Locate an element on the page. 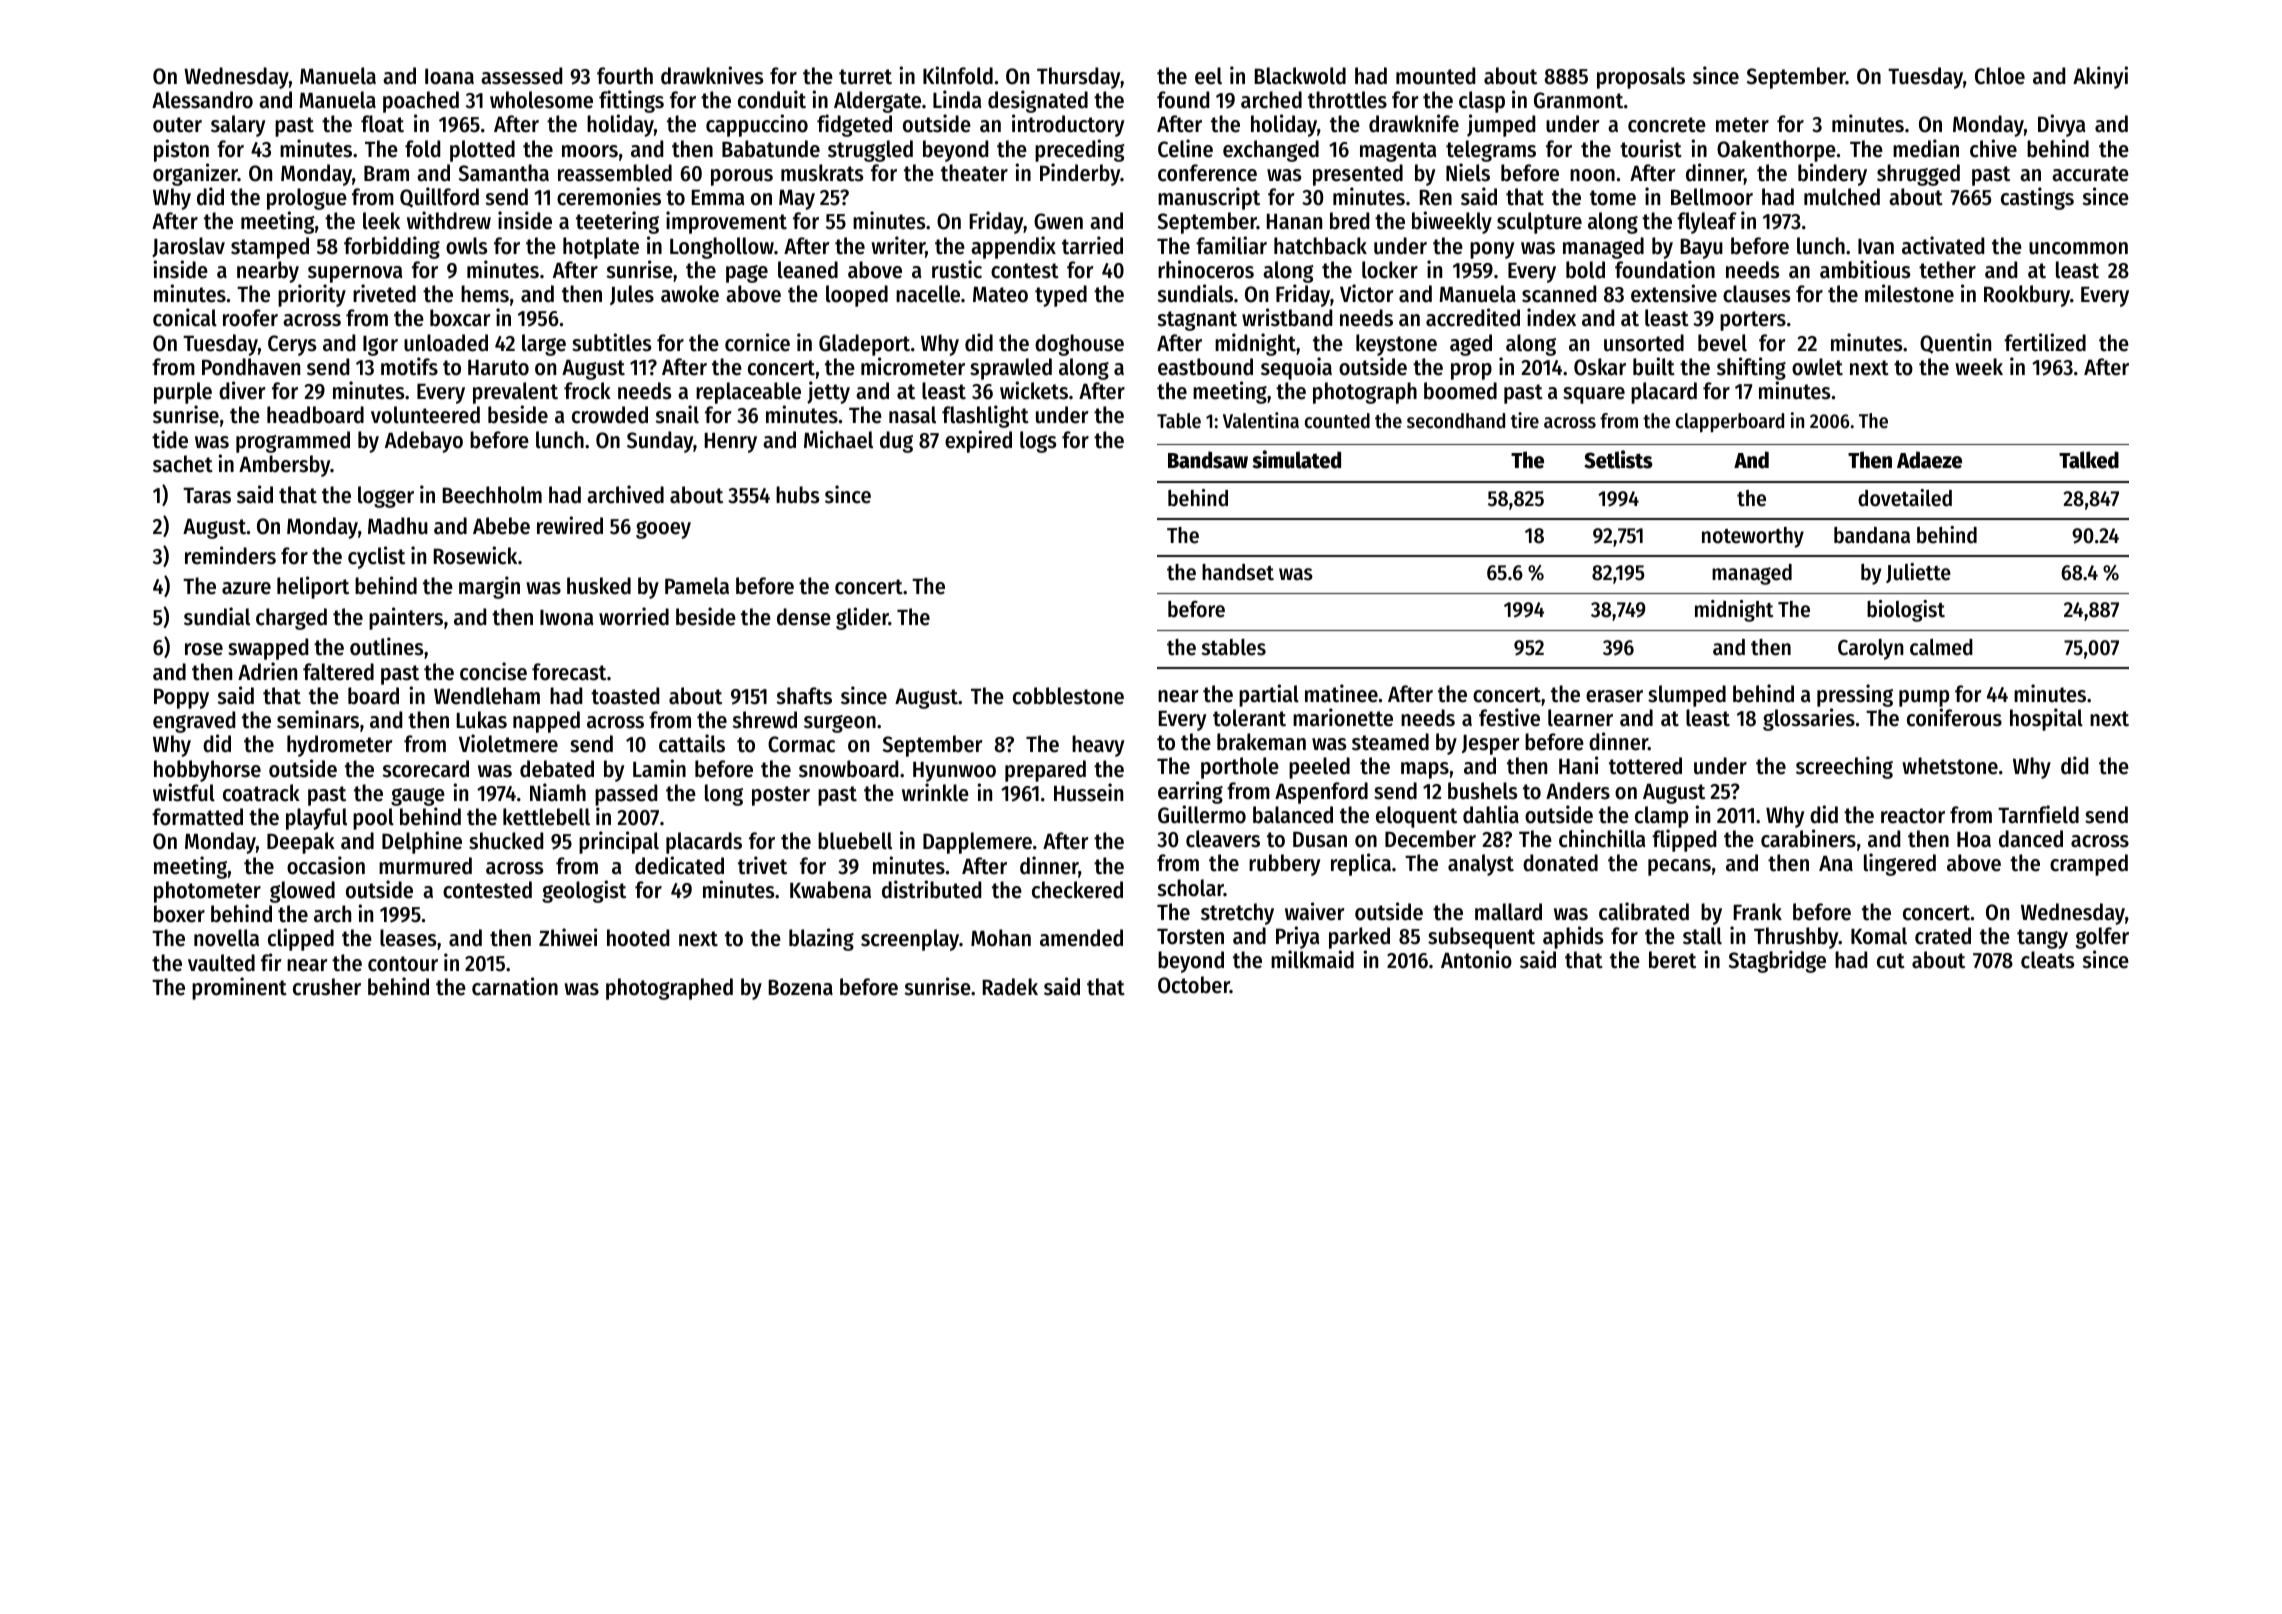  swapped is located at coordinates (268, 649).
